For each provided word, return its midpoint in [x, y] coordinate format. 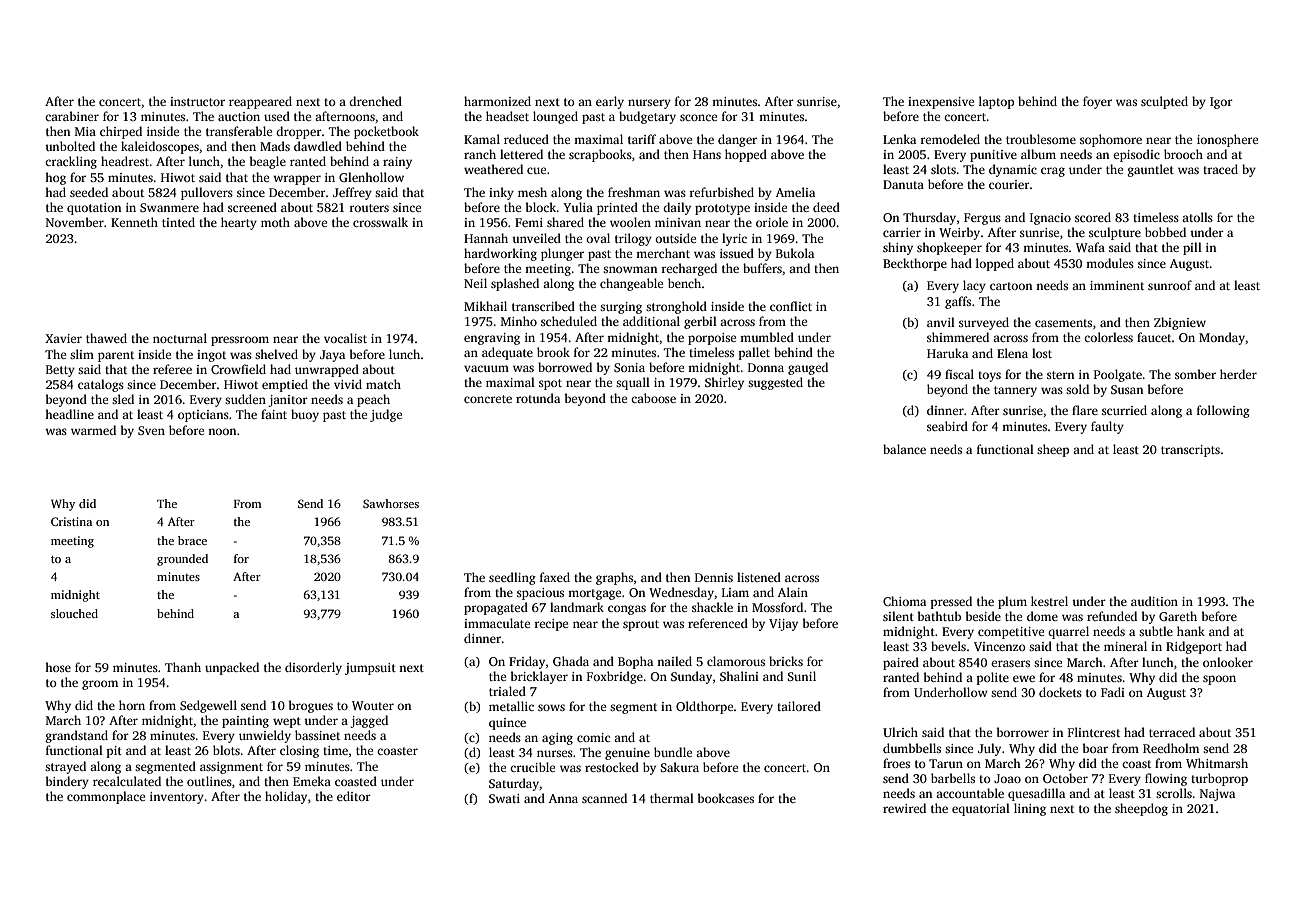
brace [192, 540]
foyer [1097, 102]
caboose [653, 398]
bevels [948, 646]
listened [759, 577]
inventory [177, 798]
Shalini [739, 676]
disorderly [313, 668]
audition [1154, 601]
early [610, 102]
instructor [197, 101]
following [1223, 411]
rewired [904, 808]
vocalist [345, 338]
